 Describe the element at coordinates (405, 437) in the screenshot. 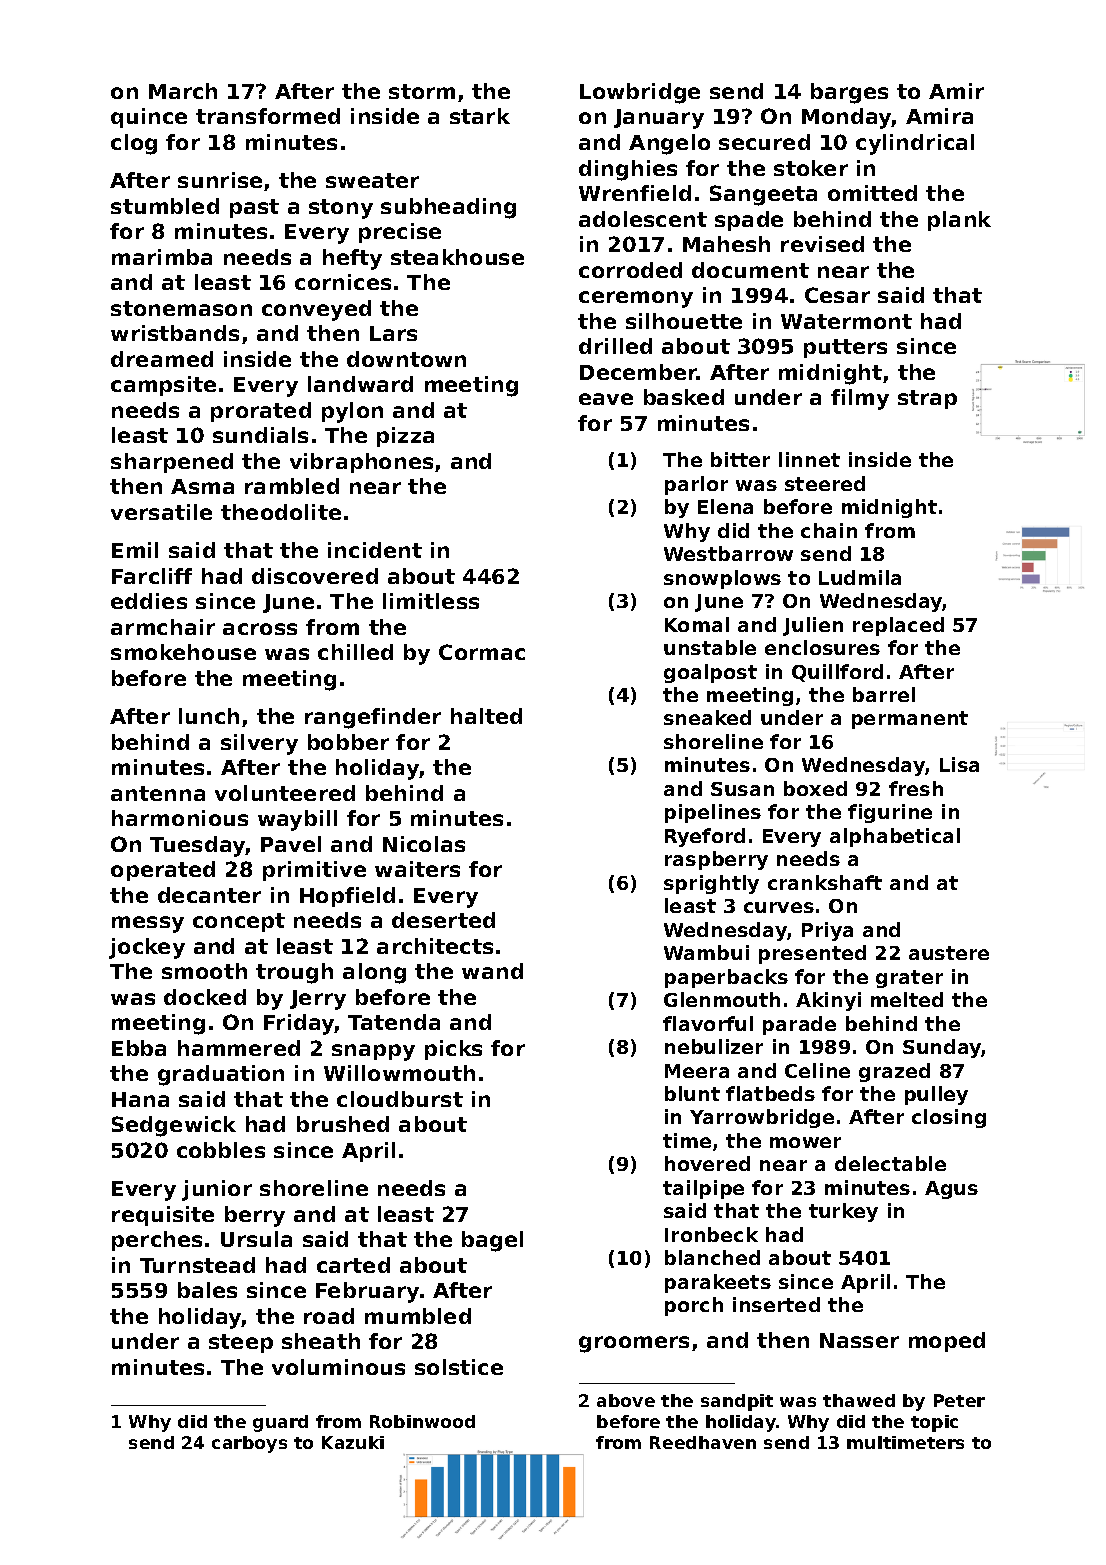

I see `pizza` at that location.
